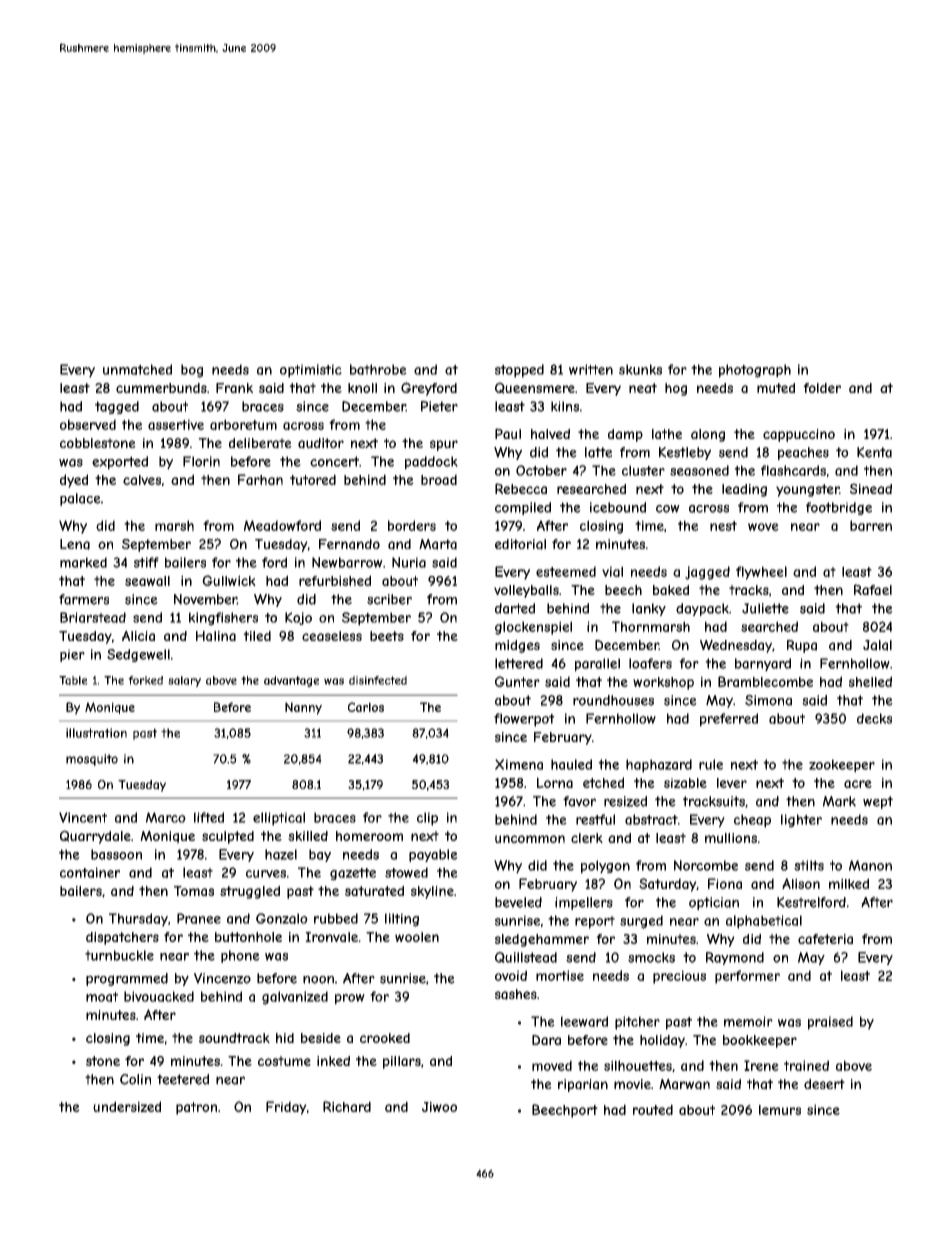 This document has height=1233, width=952. Describe the element at coordinates (668, 509) in the document. I see `cow` at that location.
